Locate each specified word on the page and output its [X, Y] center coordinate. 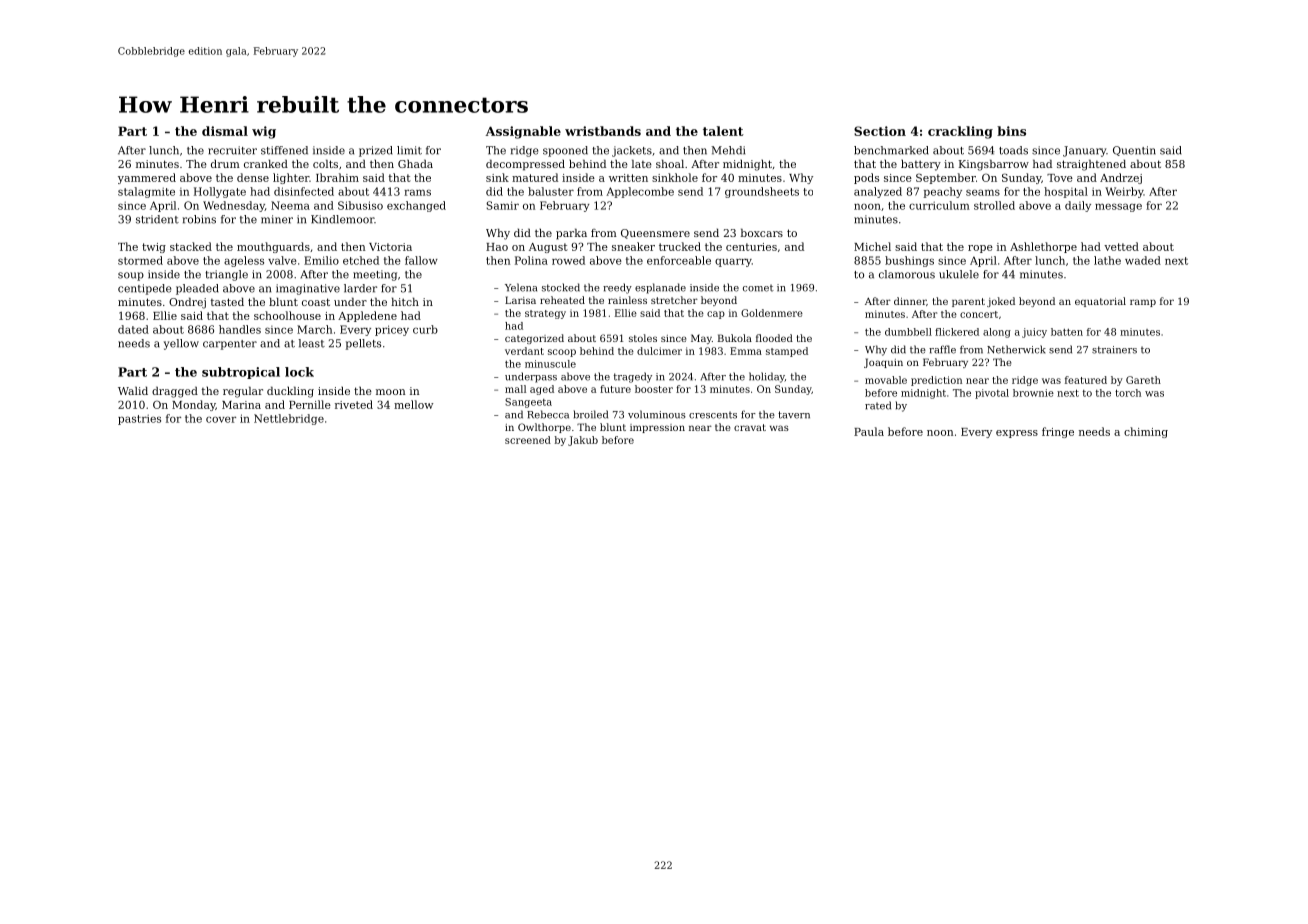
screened [528, 440]
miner [277, 219]
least [312, 343]
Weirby [1124, 192]
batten [1067, 332]
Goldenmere [772, 313]
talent [723, 131]
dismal [225, 131]
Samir [502, 205]
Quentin [1134, 151]
